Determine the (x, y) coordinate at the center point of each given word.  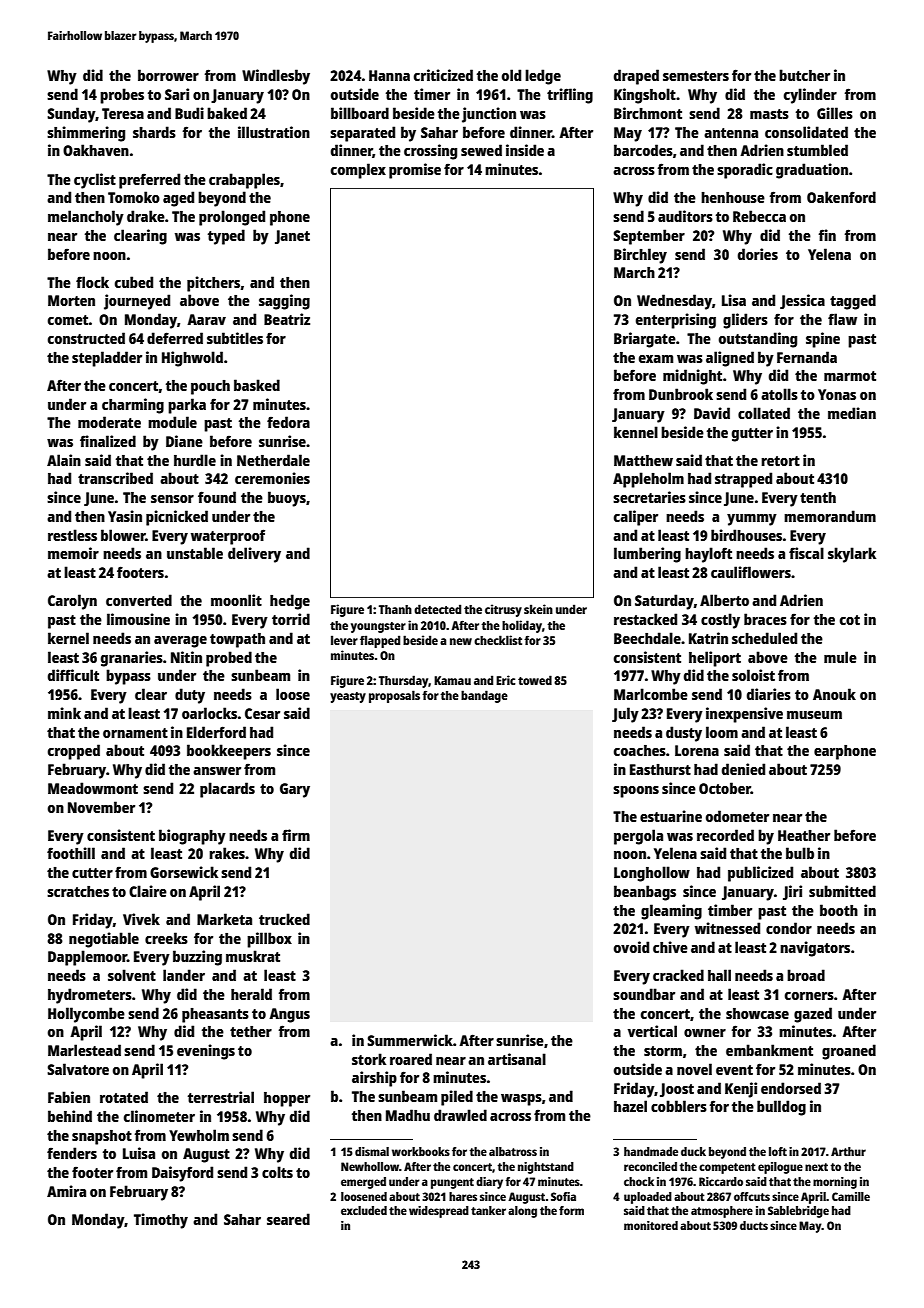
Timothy (161, 1221)
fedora (288, 422)
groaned (849, 1052)
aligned (730, 359)
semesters (696, 76)
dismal (372, 1151)
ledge (543, 77)
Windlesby (276, 77)
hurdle (195, 460)
